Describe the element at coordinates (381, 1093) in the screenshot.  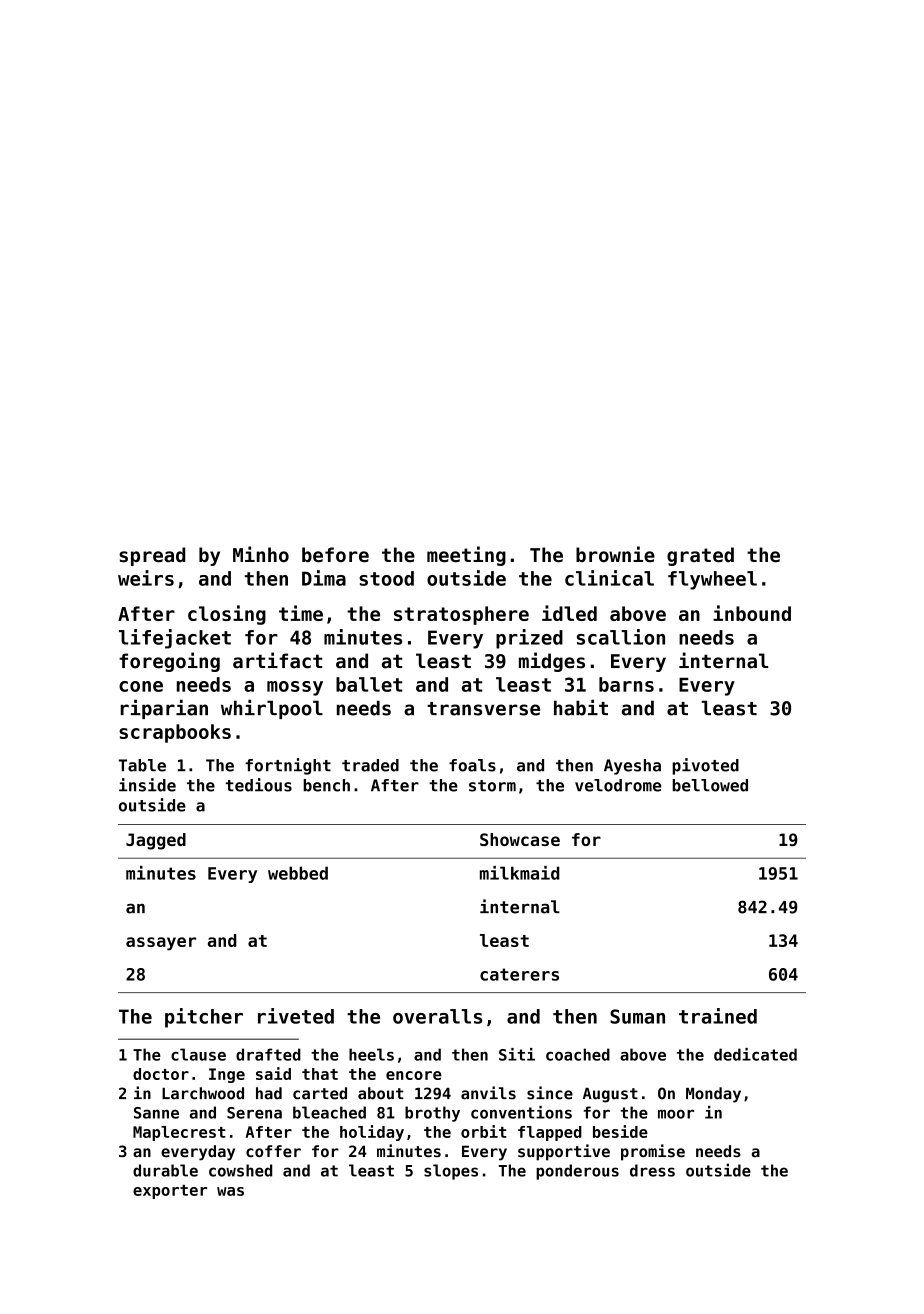
I see `about` at that location.
